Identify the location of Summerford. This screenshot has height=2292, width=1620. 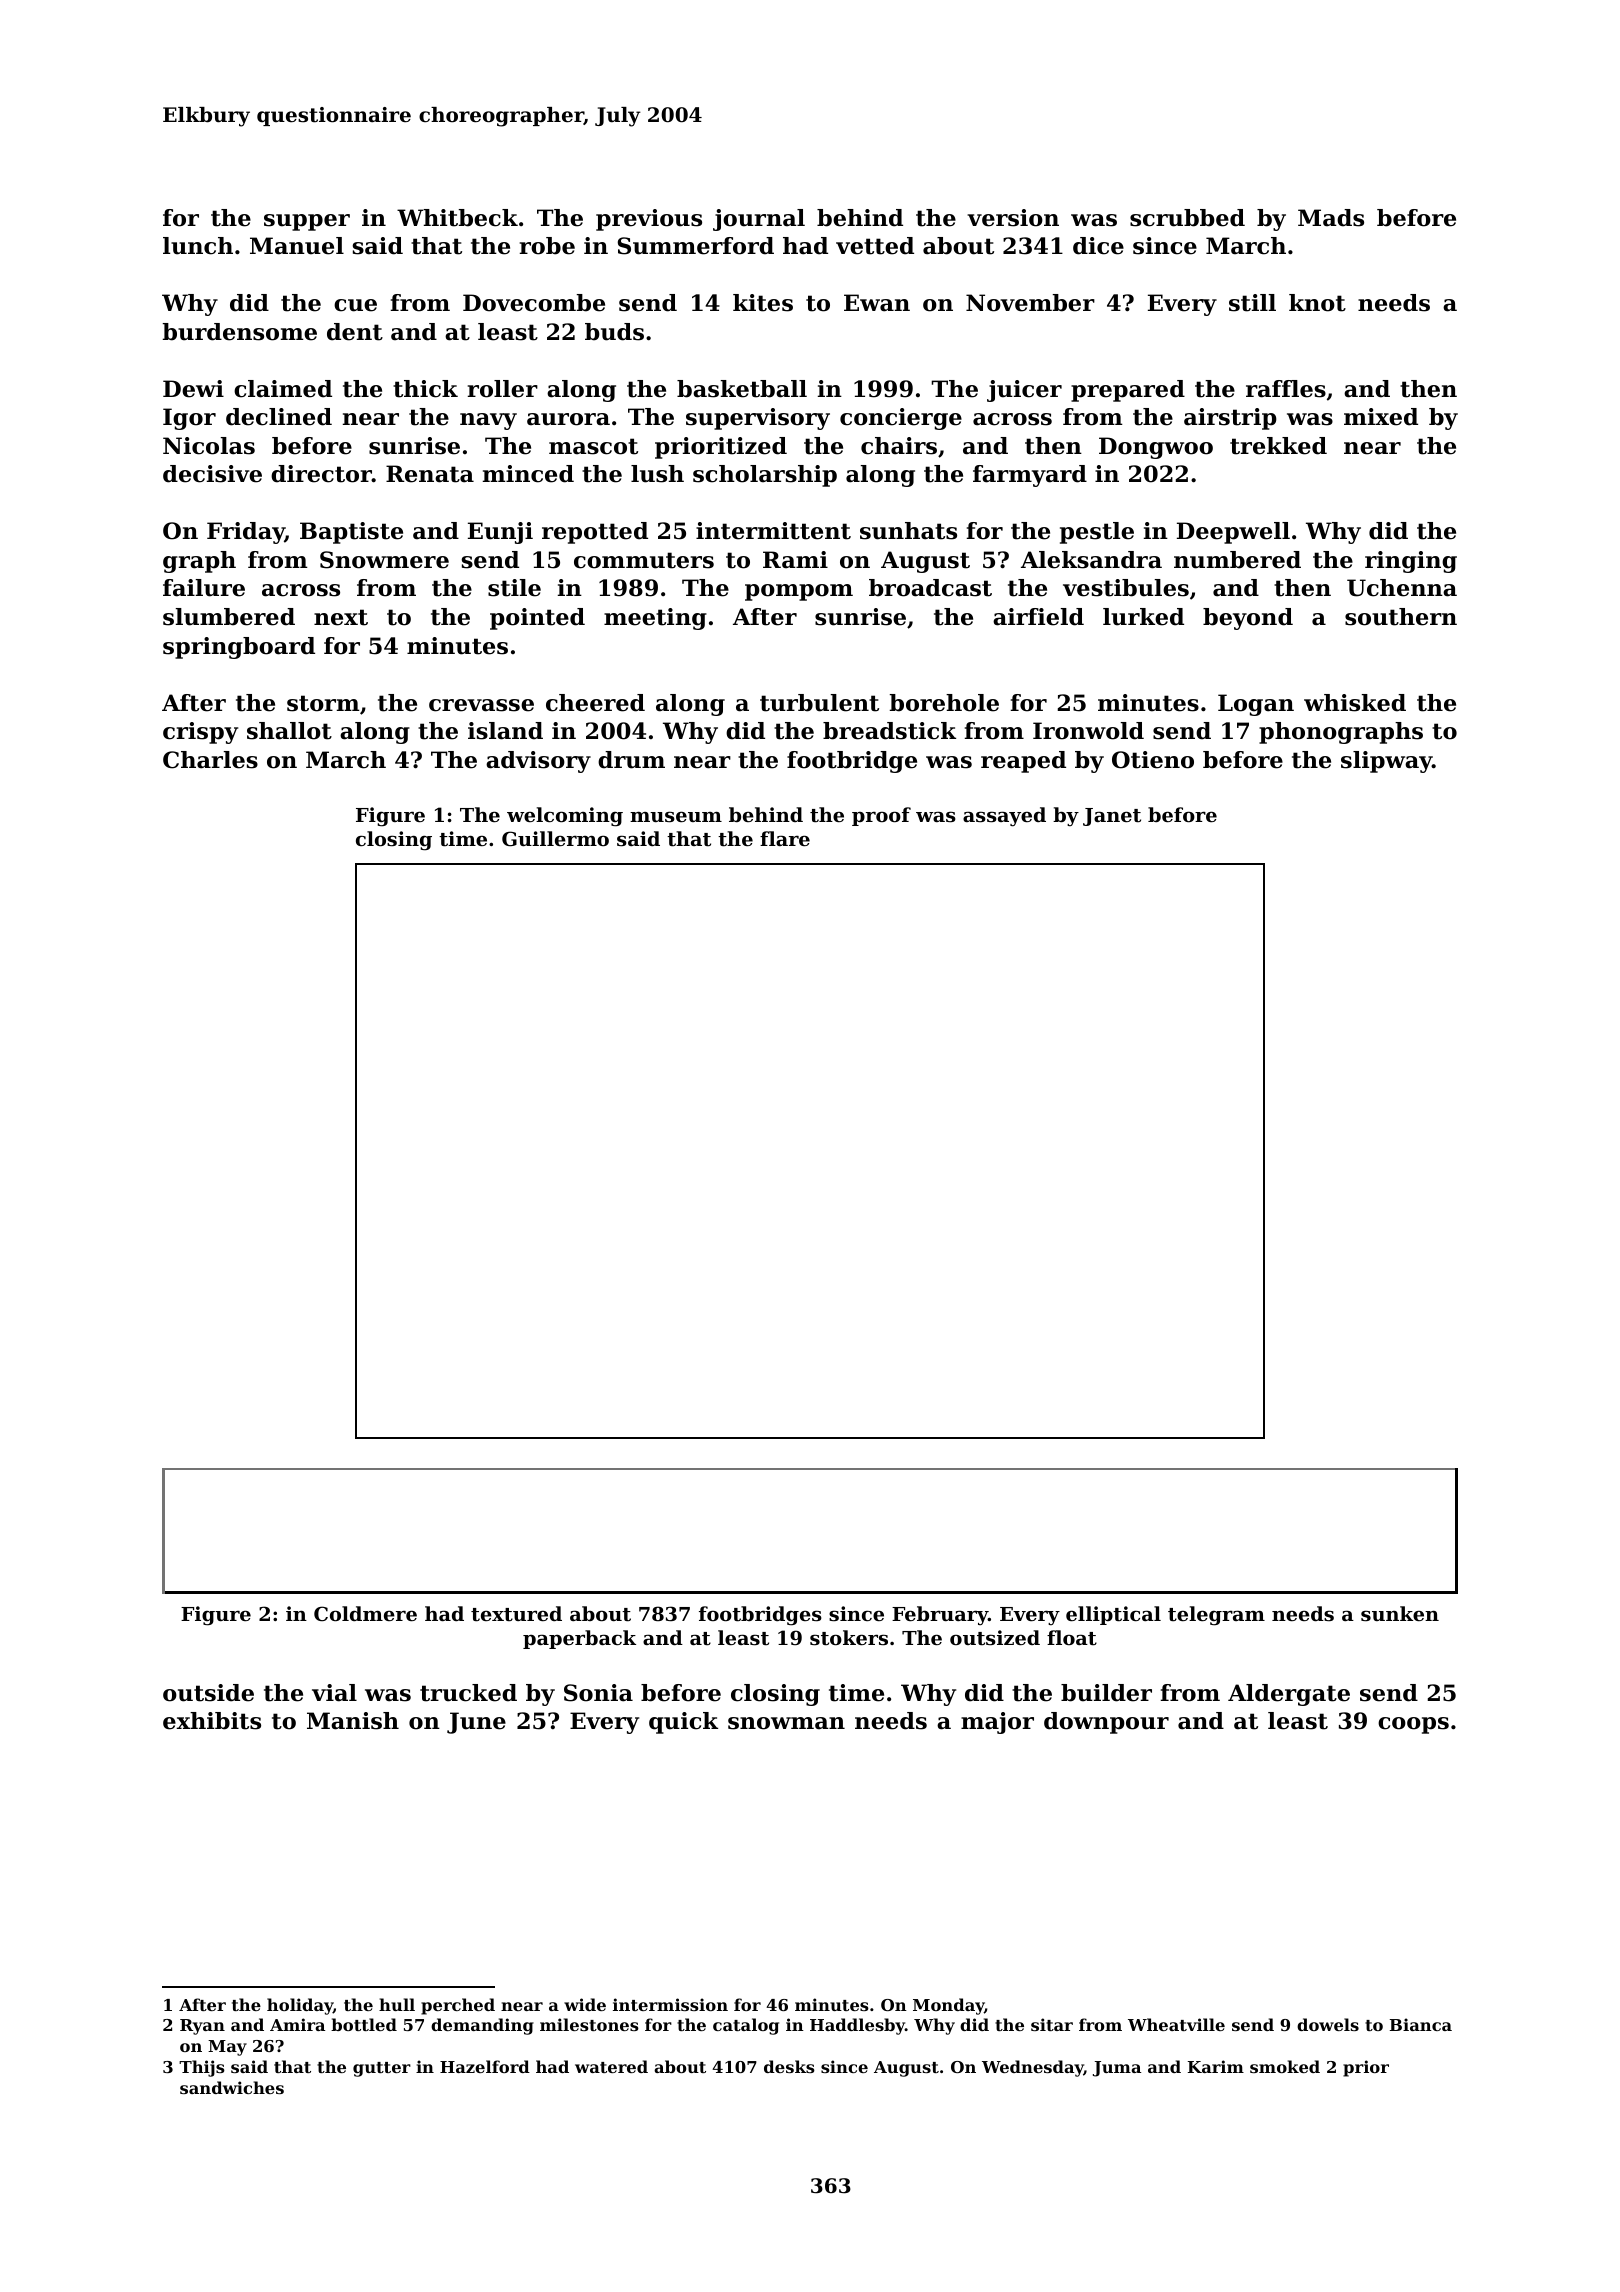
(696, 246).
